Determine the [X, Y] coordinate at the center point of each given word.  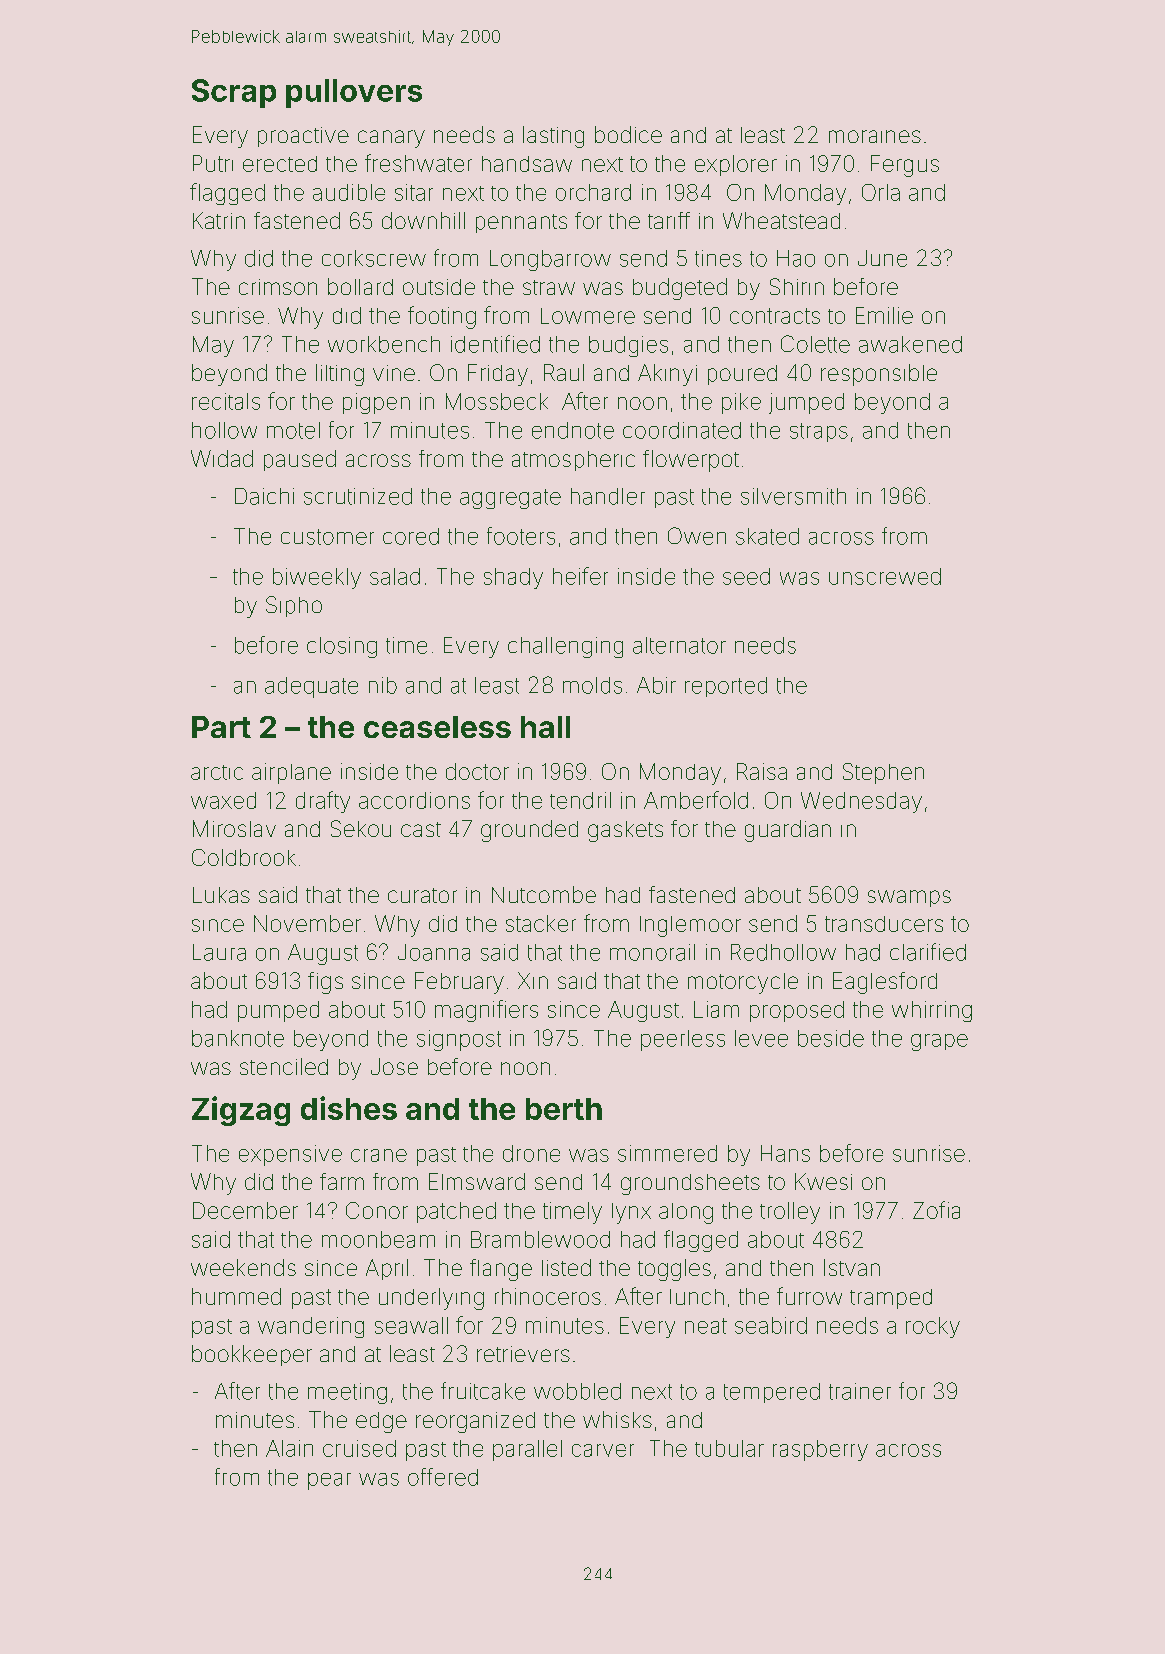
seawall [411, 1325]
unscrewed [885, 576]
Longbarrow [550, 260]
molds [592, 685]
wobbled [577, 1391]
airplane [291, 773]
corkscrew [374, 258]
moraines [875, 136]
